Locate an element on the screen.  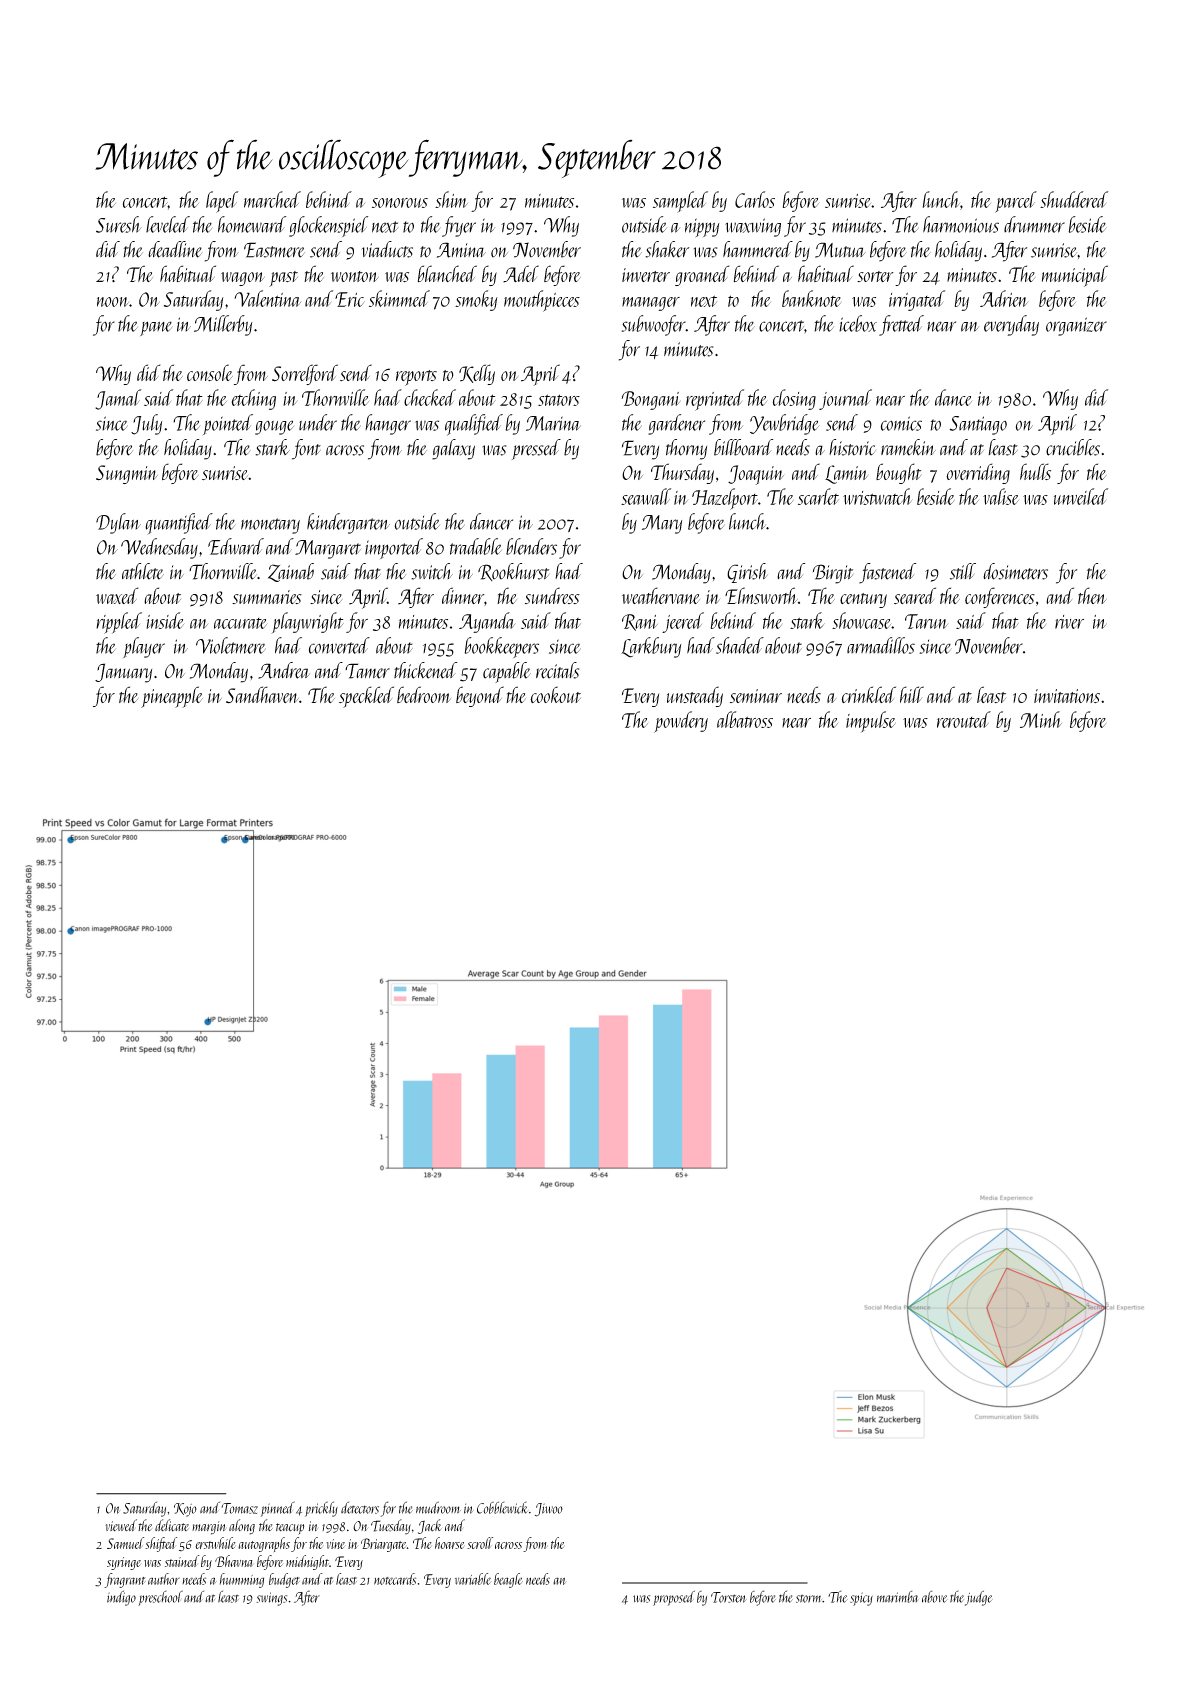
sampled is located at coordinates (680, 202).
